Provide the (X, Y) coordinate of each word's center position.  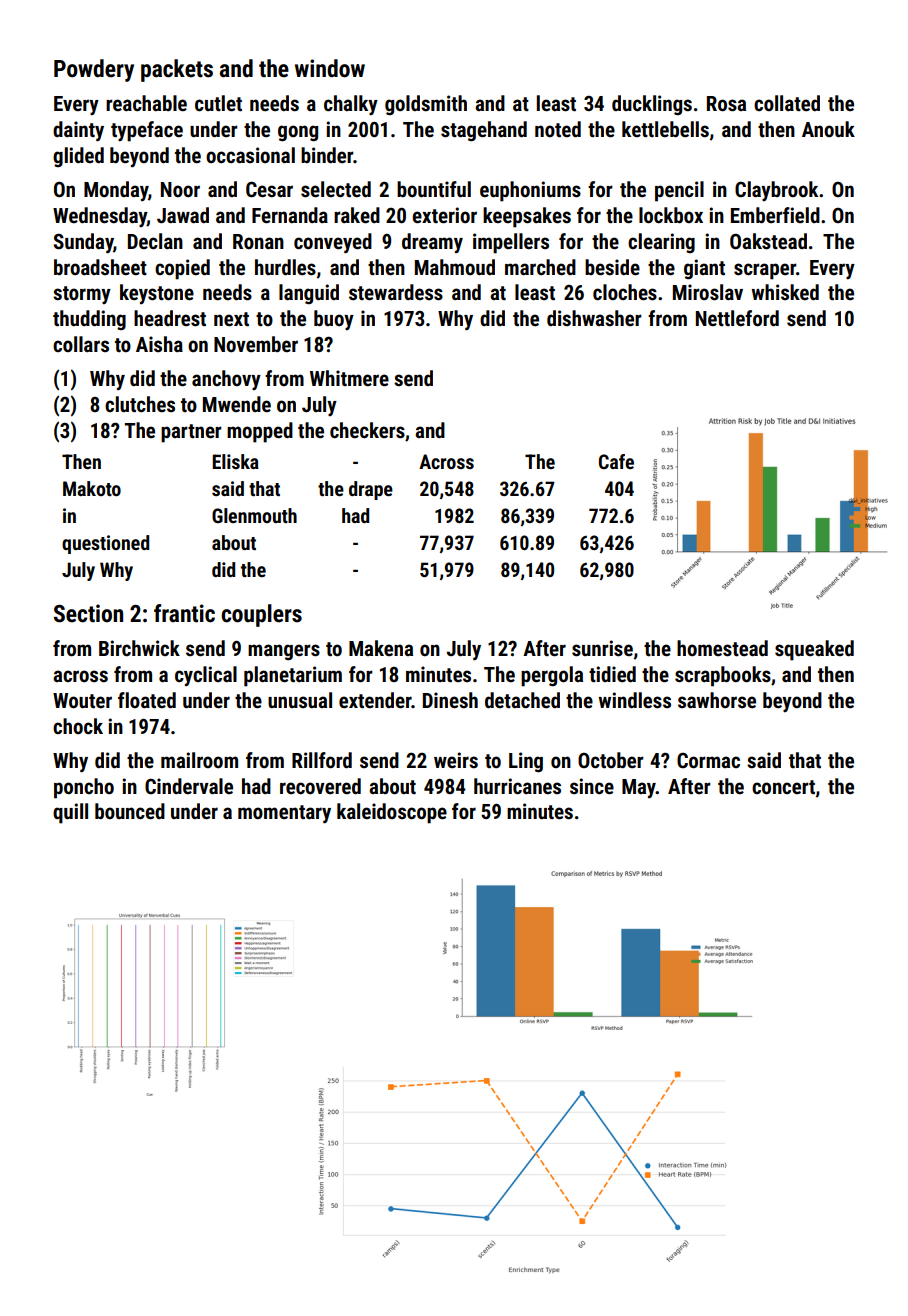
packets (177, 70)
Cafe (616, 461)
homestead (722, 648)
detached (522, 700)
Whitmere (349, 378)
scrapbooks (723, 676)
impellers (511, 243)
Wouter (82, 701)
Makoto (92, 488)
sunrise (602, 648)
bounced (130, 811)
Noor (180, 189)
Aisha (159, 344)
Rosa (726, 104)
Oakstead (768, 241)
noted (558, 129)
